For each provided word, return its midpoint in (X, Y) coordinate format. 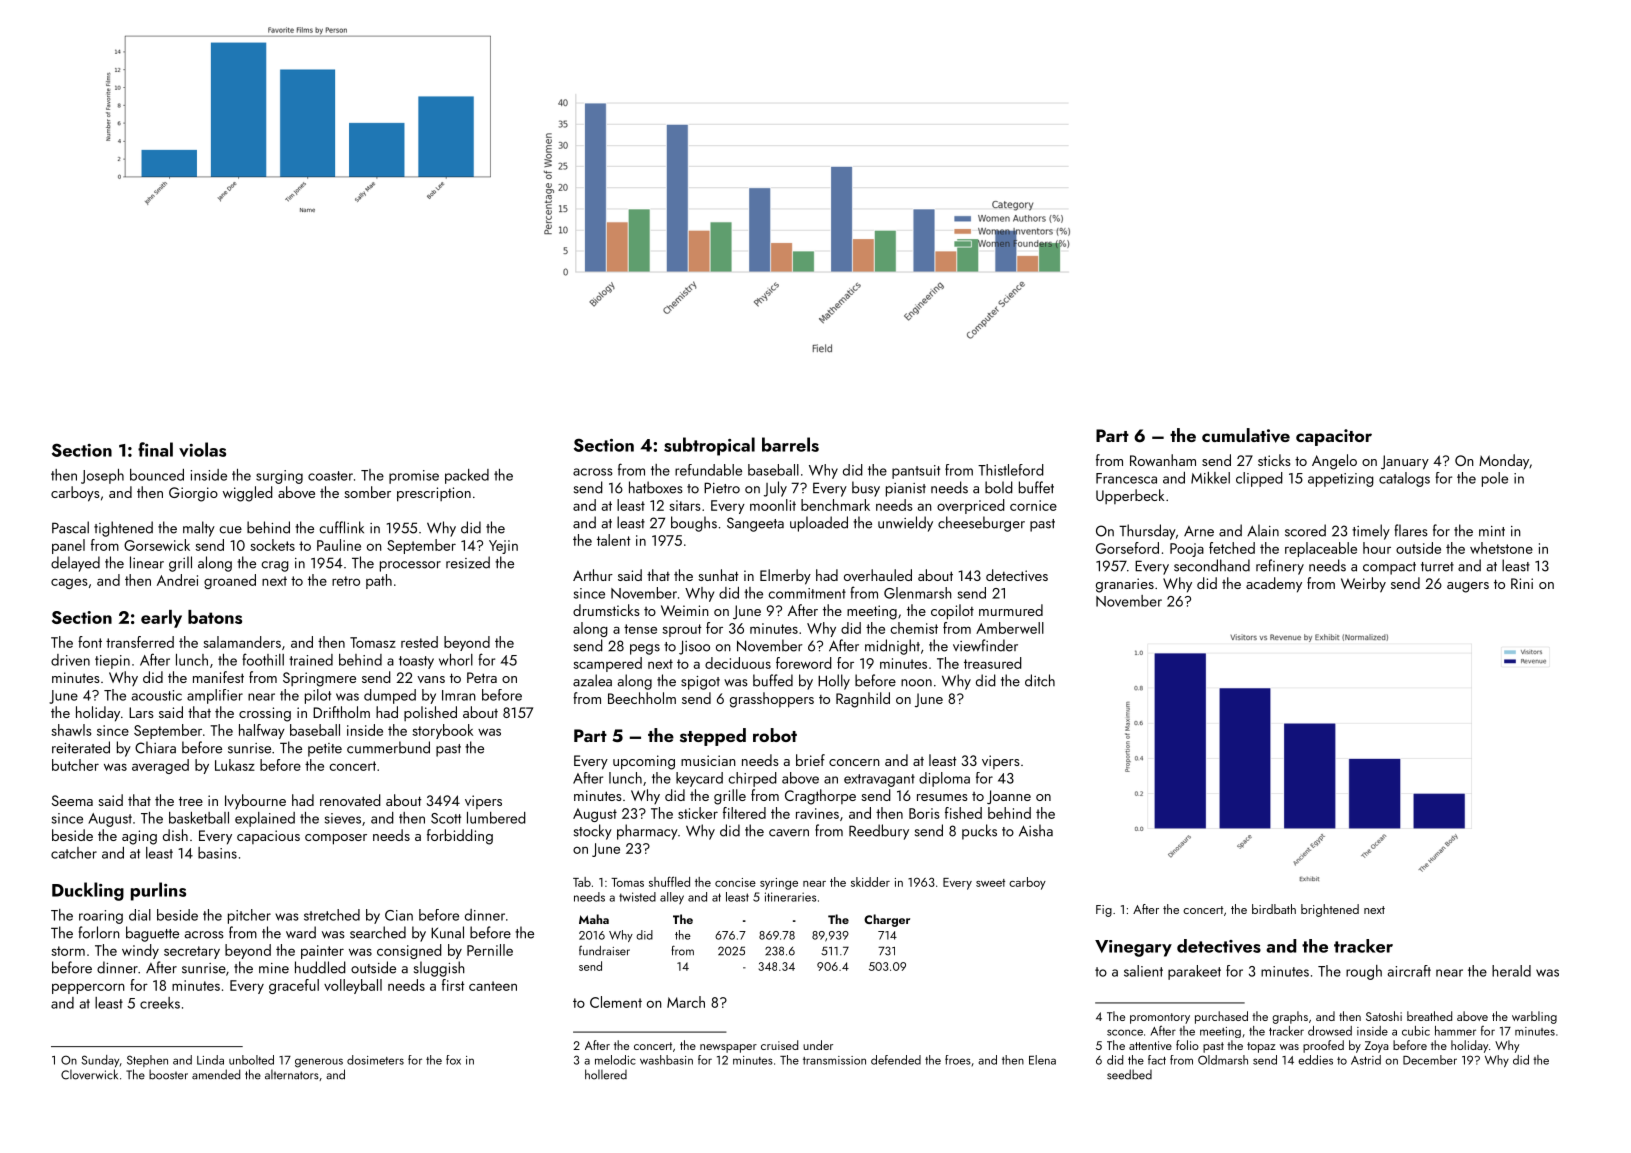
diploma (944, 779)
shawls (71, 730)
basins (217, 853)
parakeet (1194, 972)
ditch (1040, 680)
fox (453, 1060)
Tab (582, 882)
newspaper (728, 1048)
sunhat (718, 575)
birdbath (1274, 909)
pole (1495, 479)
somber (367, 492)
